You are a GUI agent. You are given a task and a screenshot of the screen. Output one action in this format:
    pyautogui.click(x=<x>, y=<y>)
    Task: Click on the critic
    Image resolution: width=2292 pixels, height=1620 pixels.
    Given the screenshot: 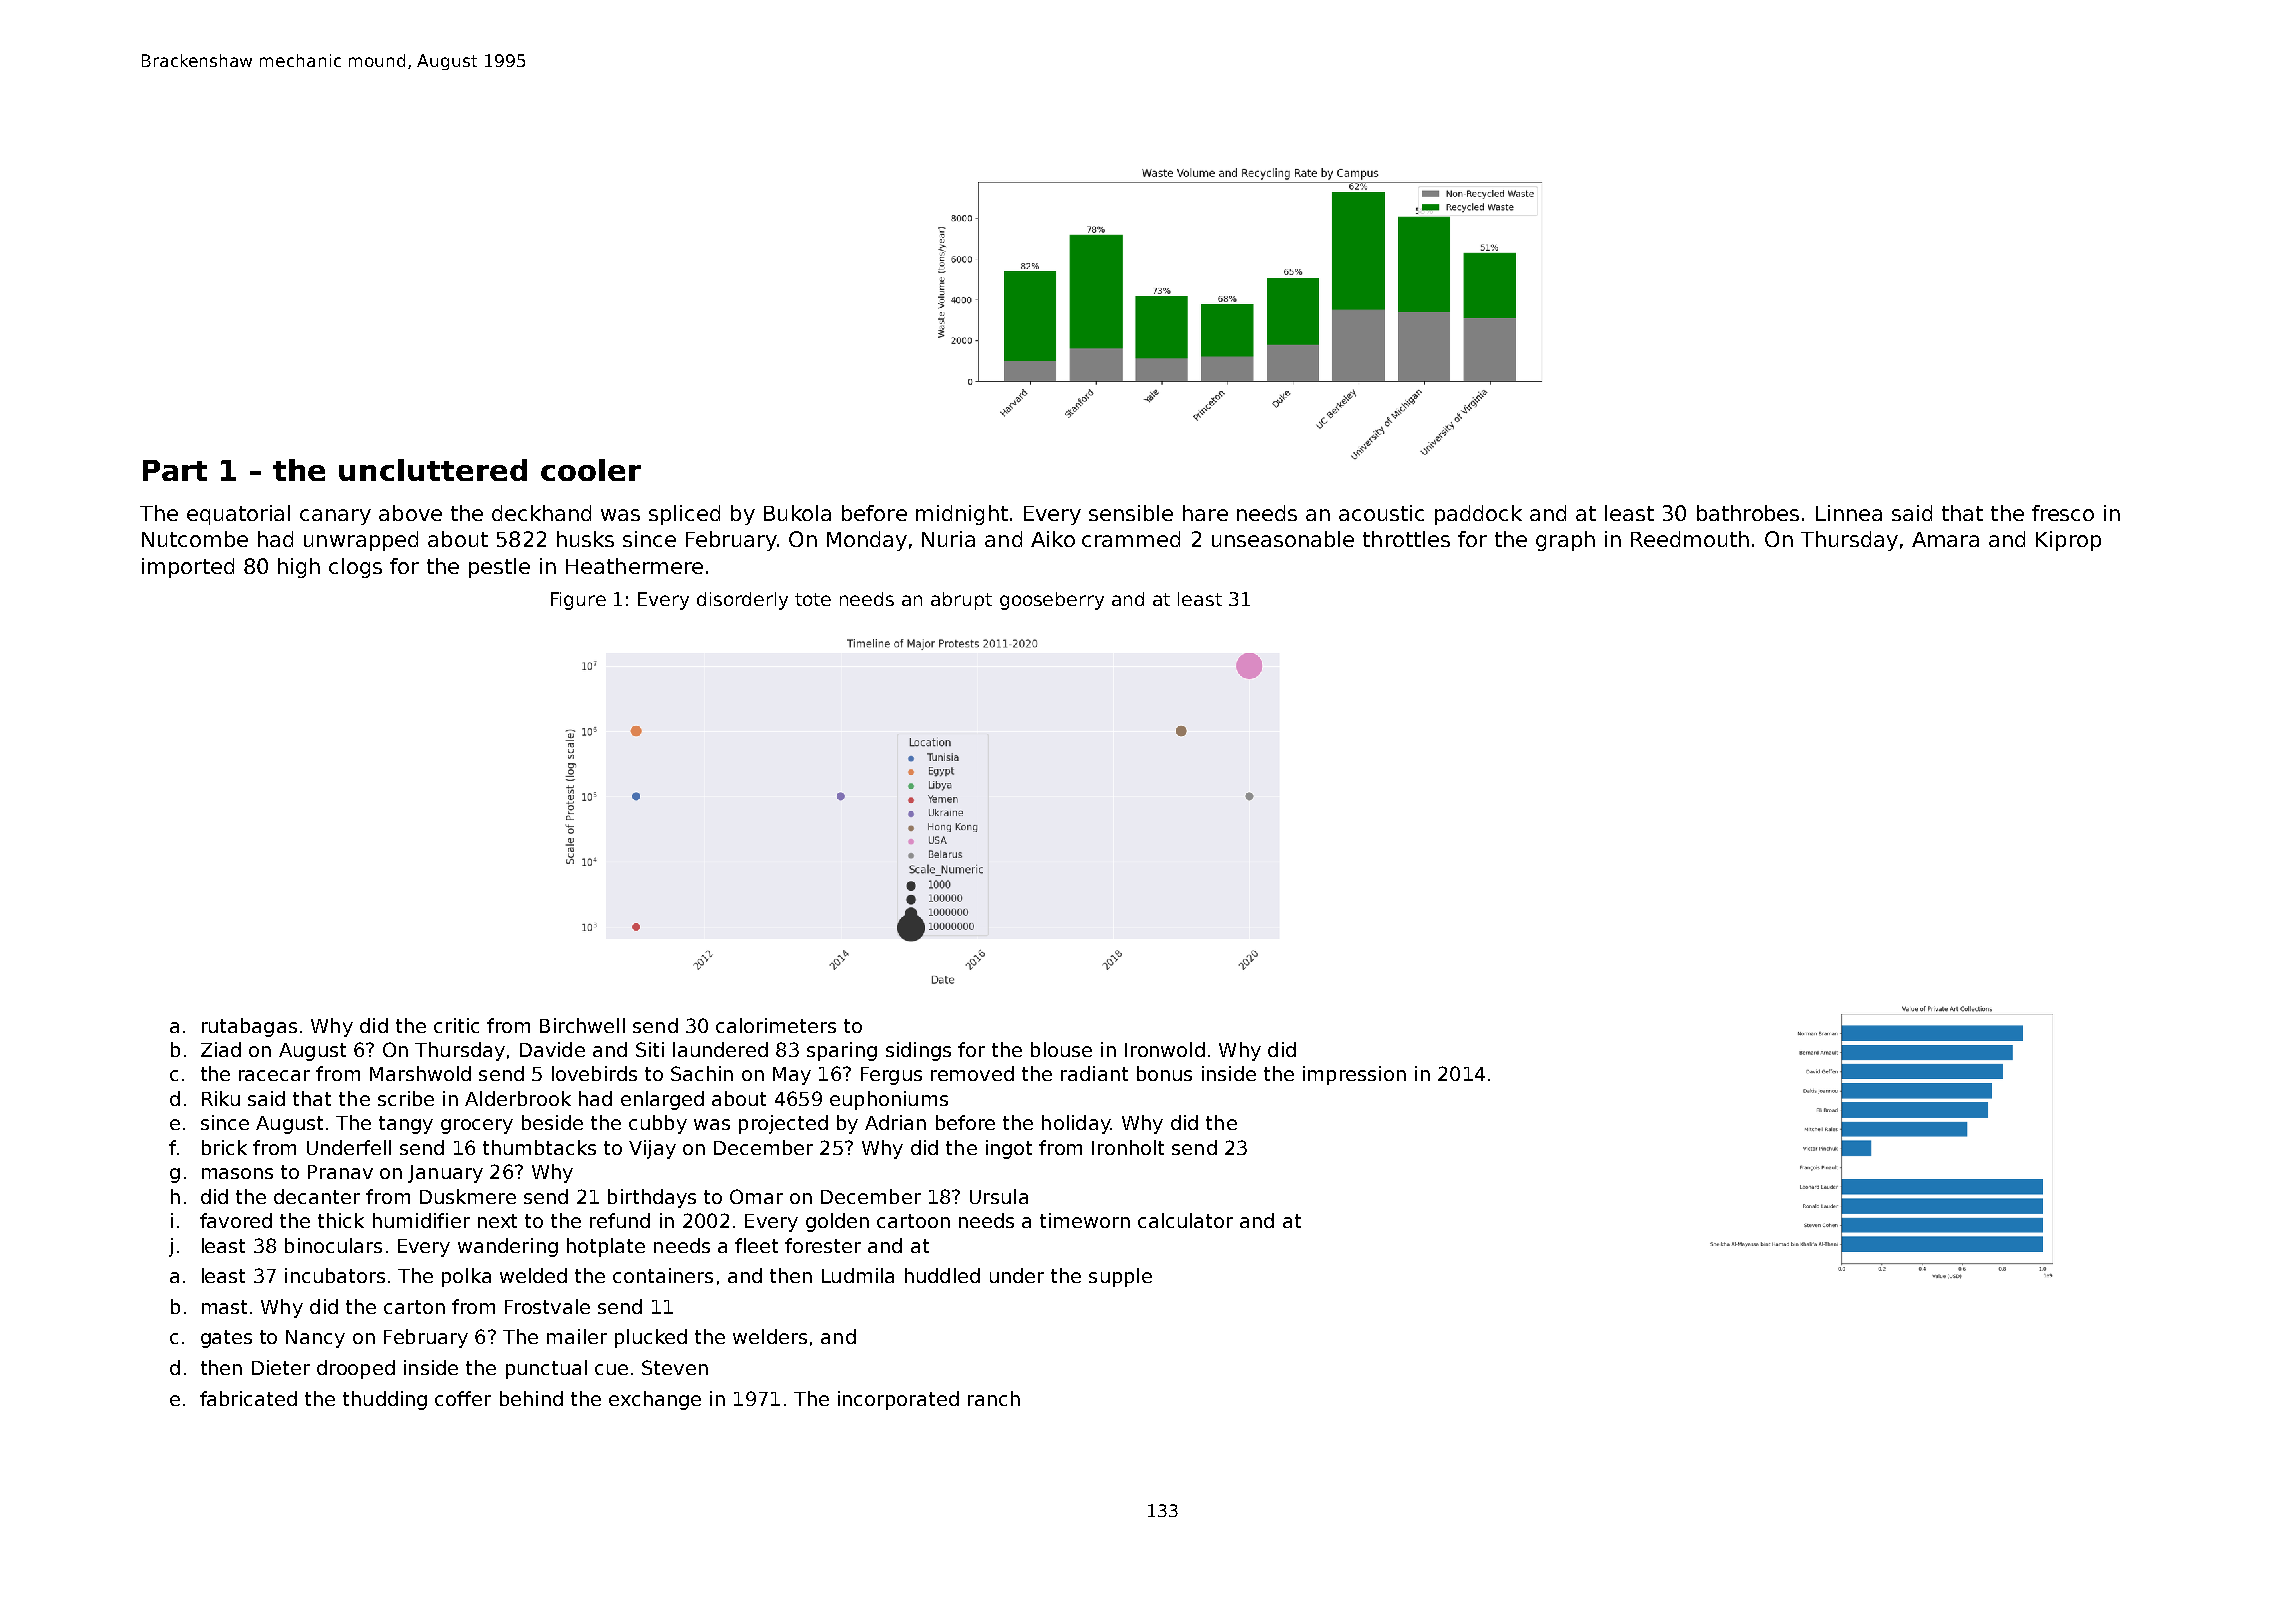 What is the action you would take?
    pyautogui.click(x=456, y=1025)
